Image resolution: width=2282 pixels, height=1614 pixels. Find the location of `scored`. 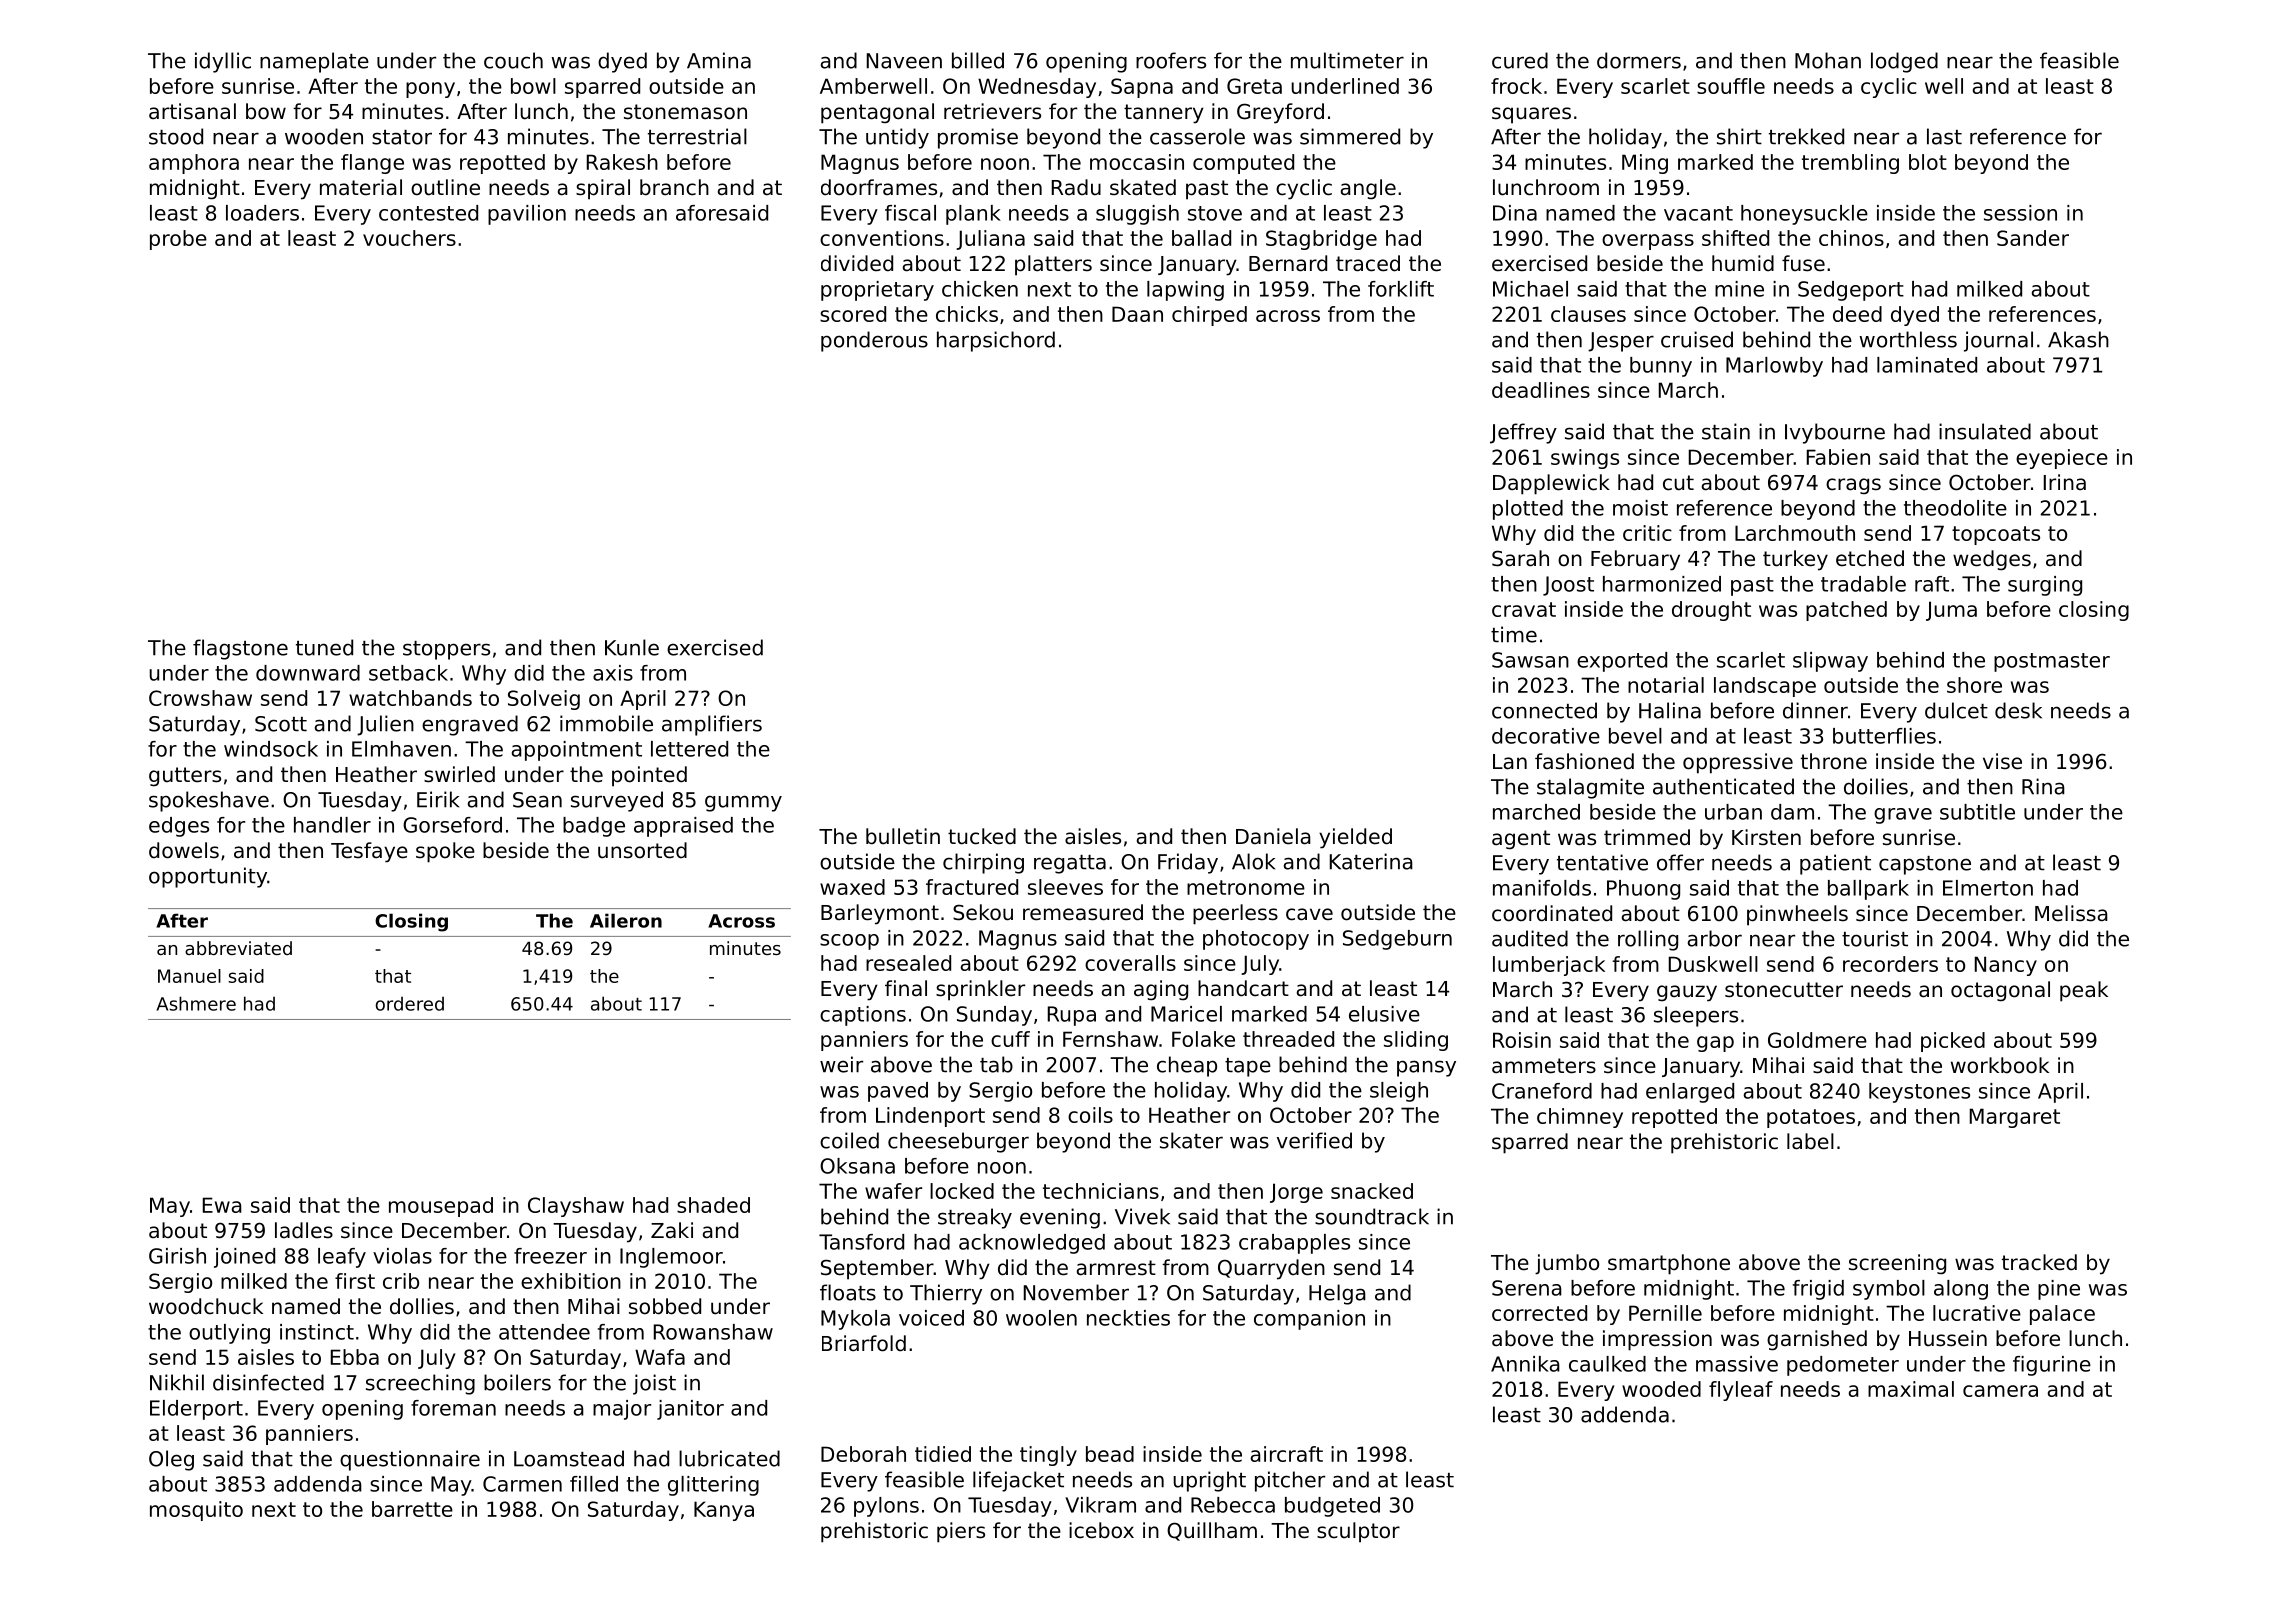

scored is located at coordinates (853, 314).
